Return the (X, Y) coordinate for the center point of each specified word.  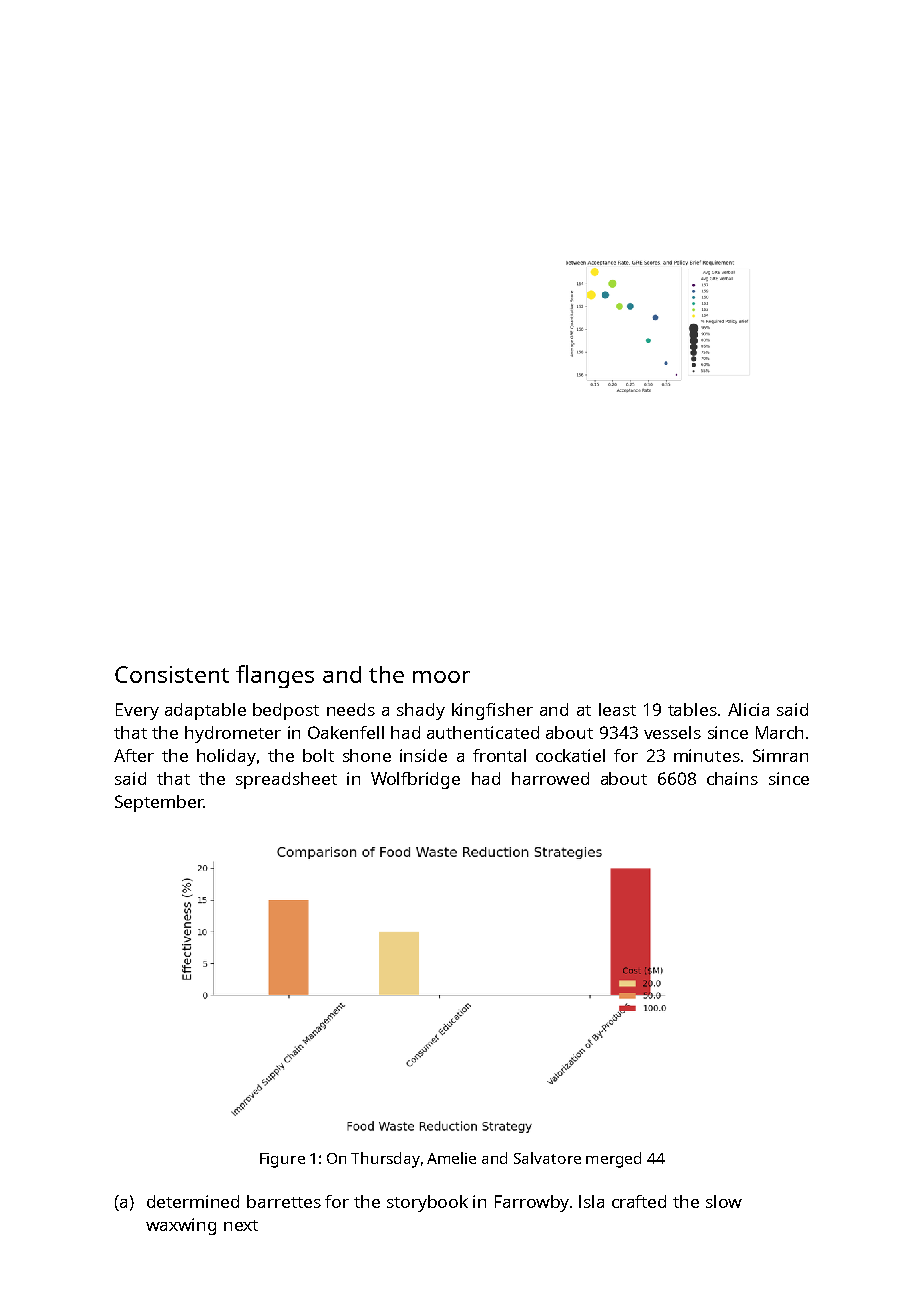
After (134, 755)
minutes (707, 755)
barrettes (284, 1201)
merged (613, 1160)
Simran (780, 755)
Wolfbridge (415, 780)
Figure (282, 1160)
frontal (499, 755)
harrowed (550, 778)
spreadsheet (286, 780)
